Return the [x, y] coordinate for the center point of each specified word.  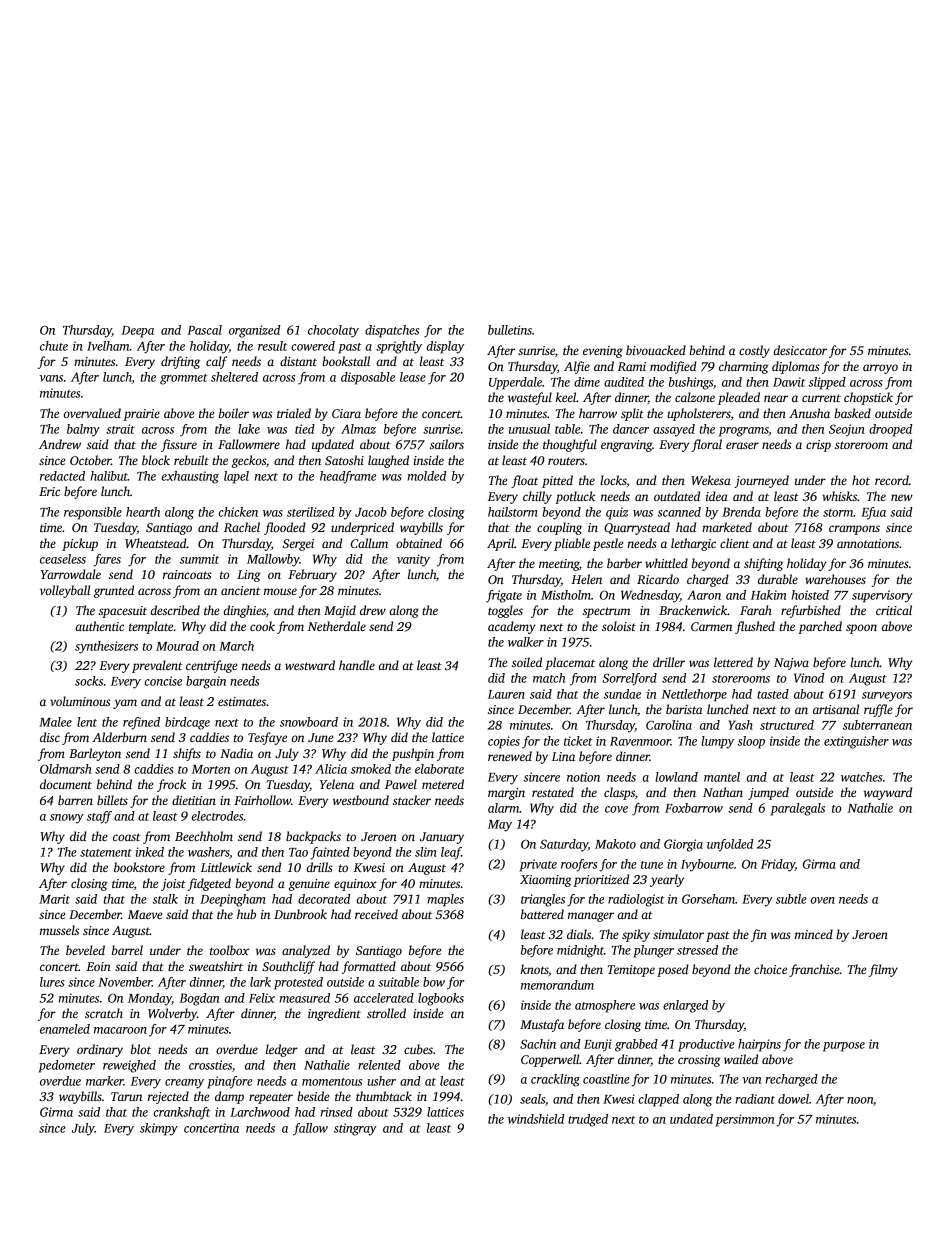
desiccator [800, 350]
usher [381, 1081]
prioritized [601, 880]
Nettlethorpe [694, 695]
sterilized [311, 512]
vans [51, 378]
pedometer [67, 1066]
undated [691, 1119]
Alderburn [119, 737]
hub [246, 914]
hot [861, 480]
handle [357, 665]
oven [822, 900]
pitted [557, 481]
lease [413, 377]
